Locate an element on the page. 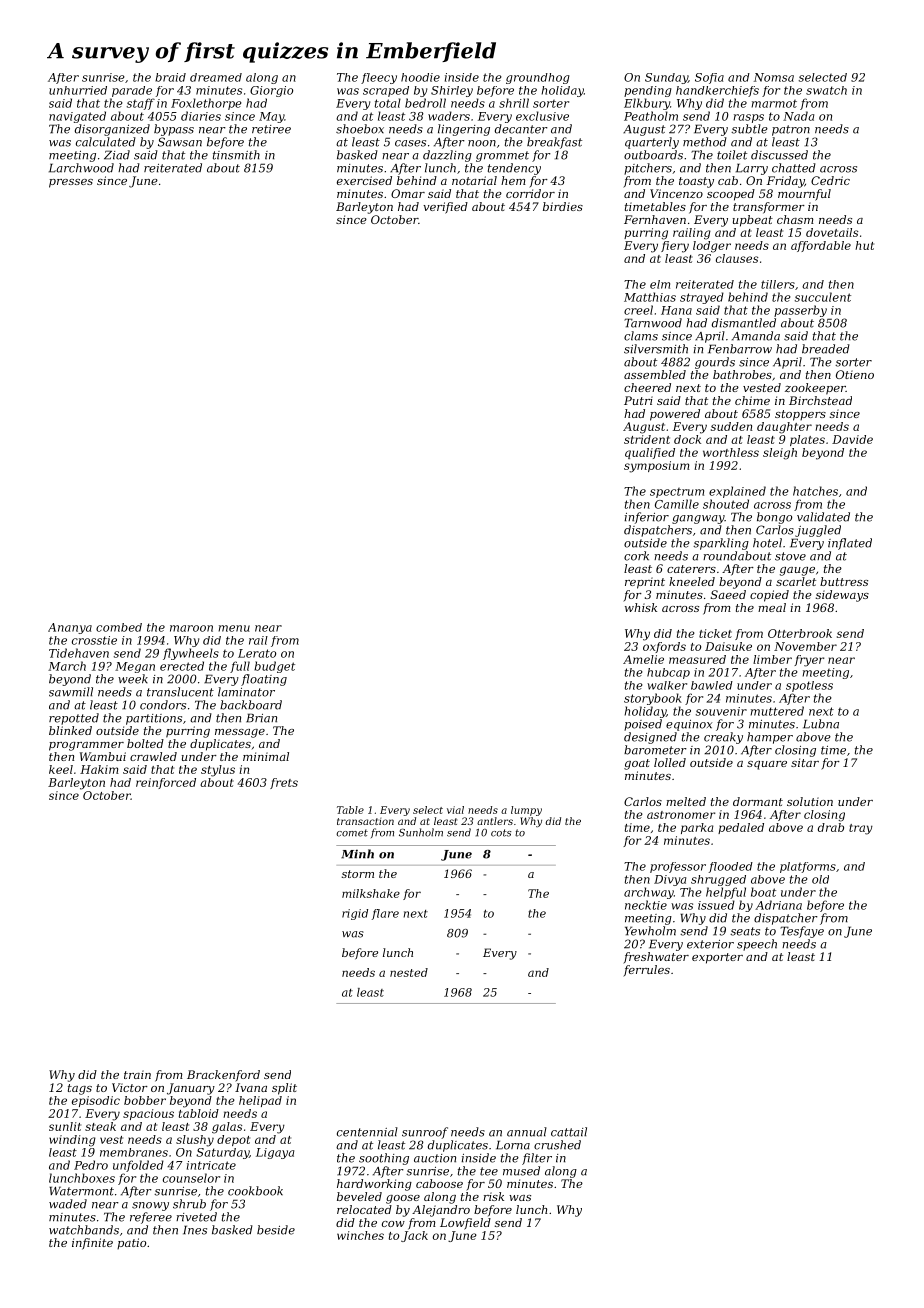 This image has width=924, height=1308. Lowfield is located at coordinates (465, 1224).
